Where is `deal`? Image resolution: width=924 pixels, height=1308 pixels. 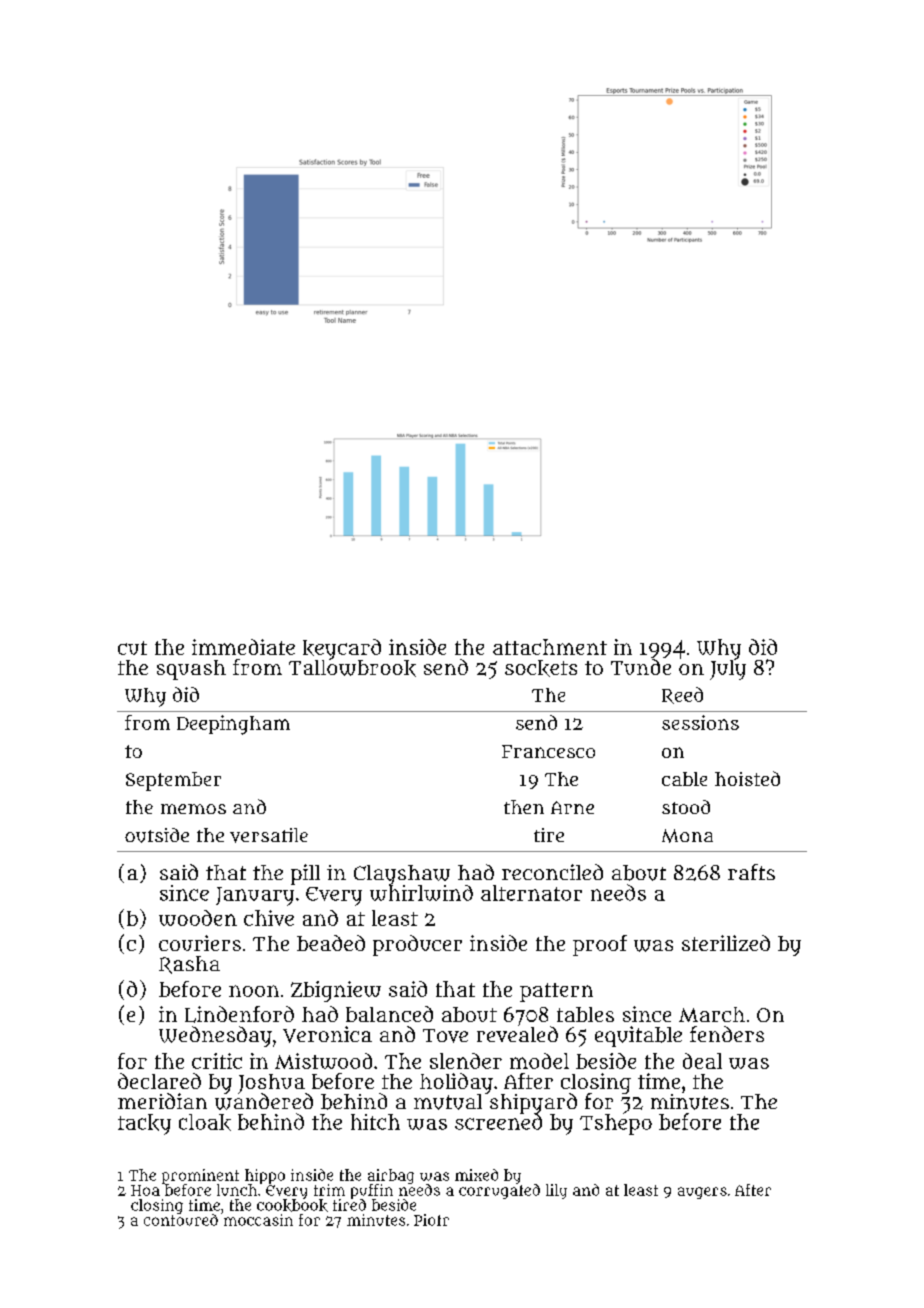 deal is located at coordinates (702, 1061).
